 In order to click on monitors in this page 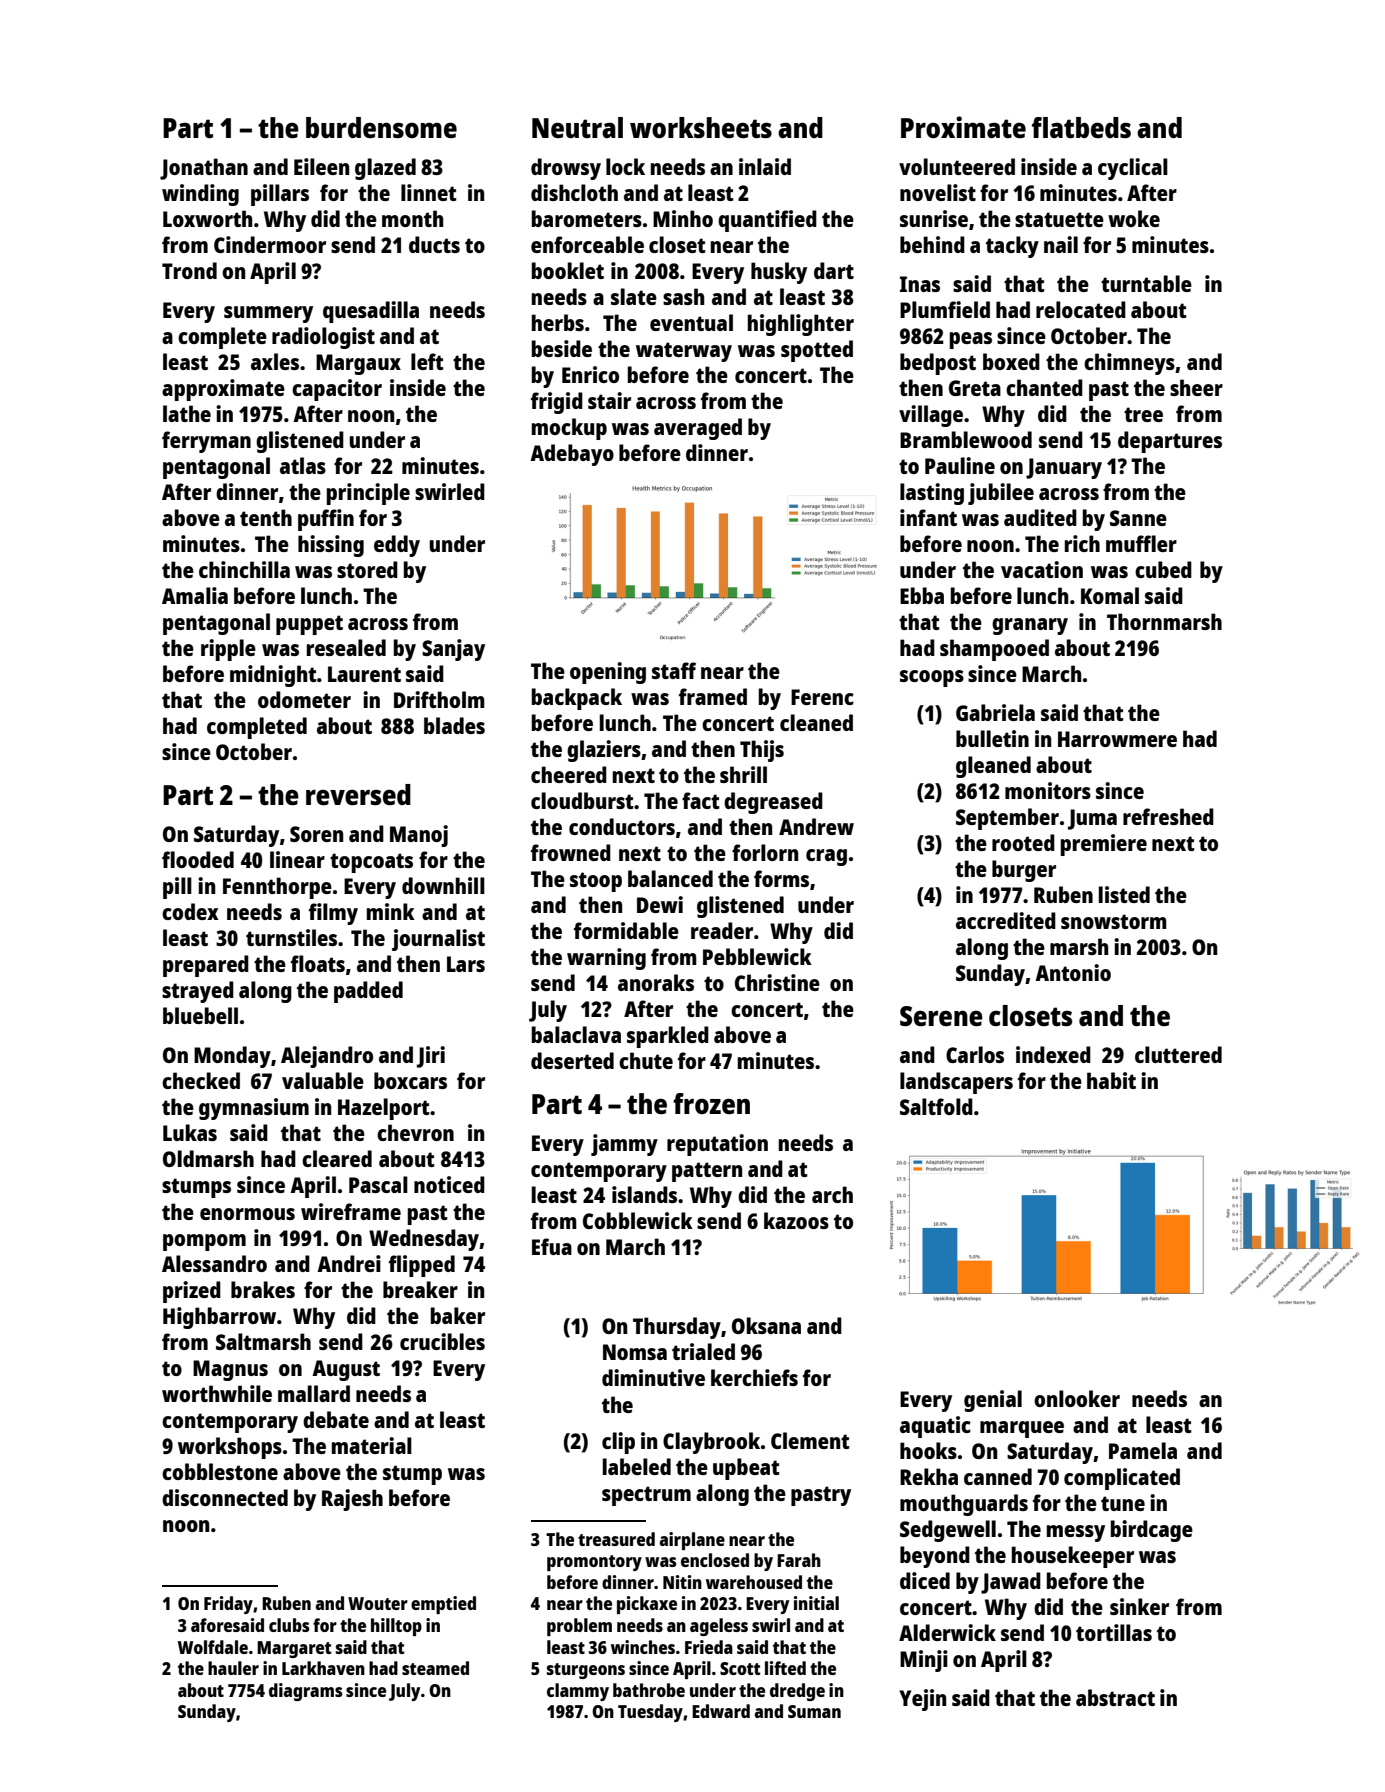, I will do `click(1048, 790)`.
